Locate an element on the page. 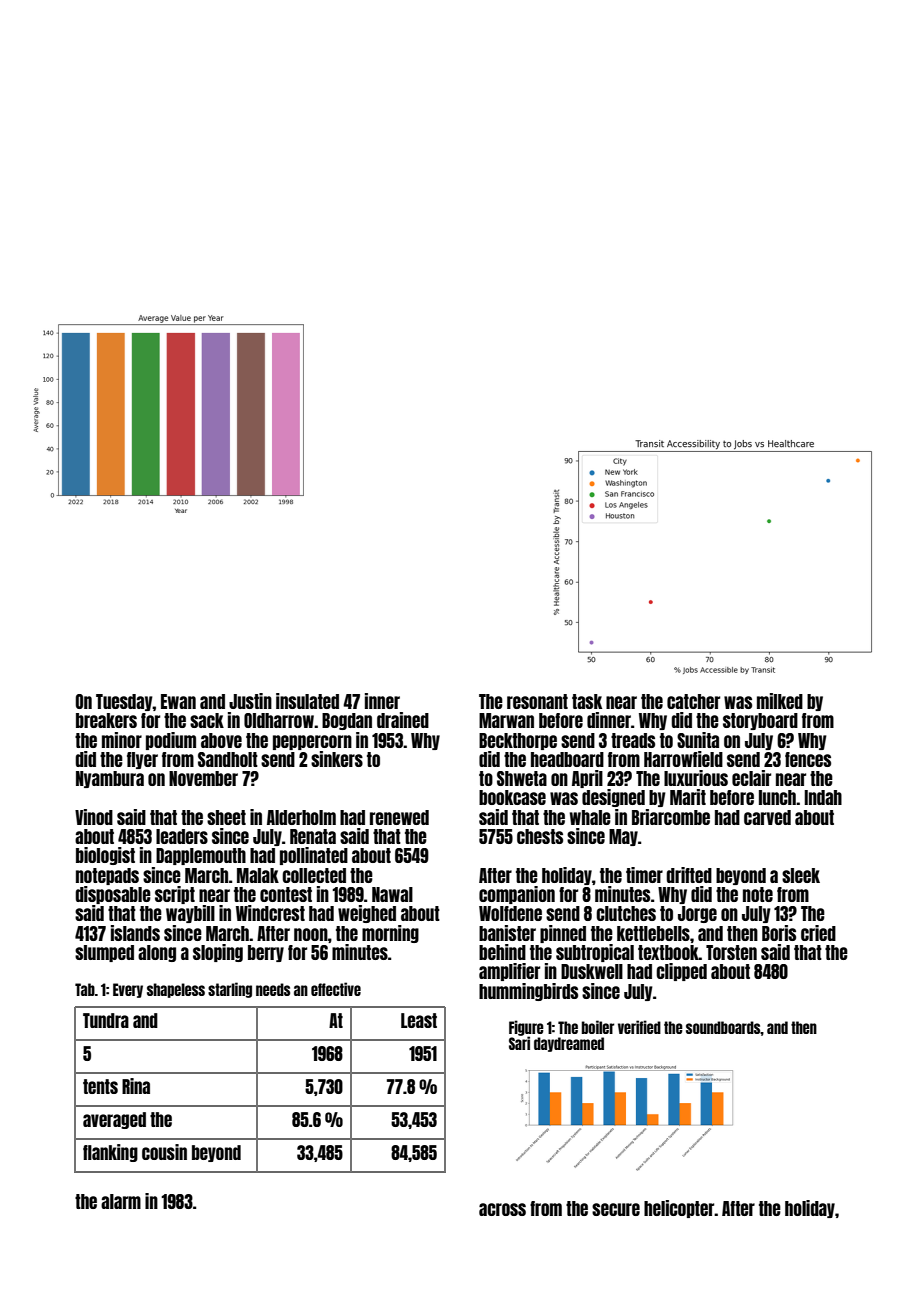 The height and width of the page is (1308, 924). Tundra is located at coordinates (106, 1020).
